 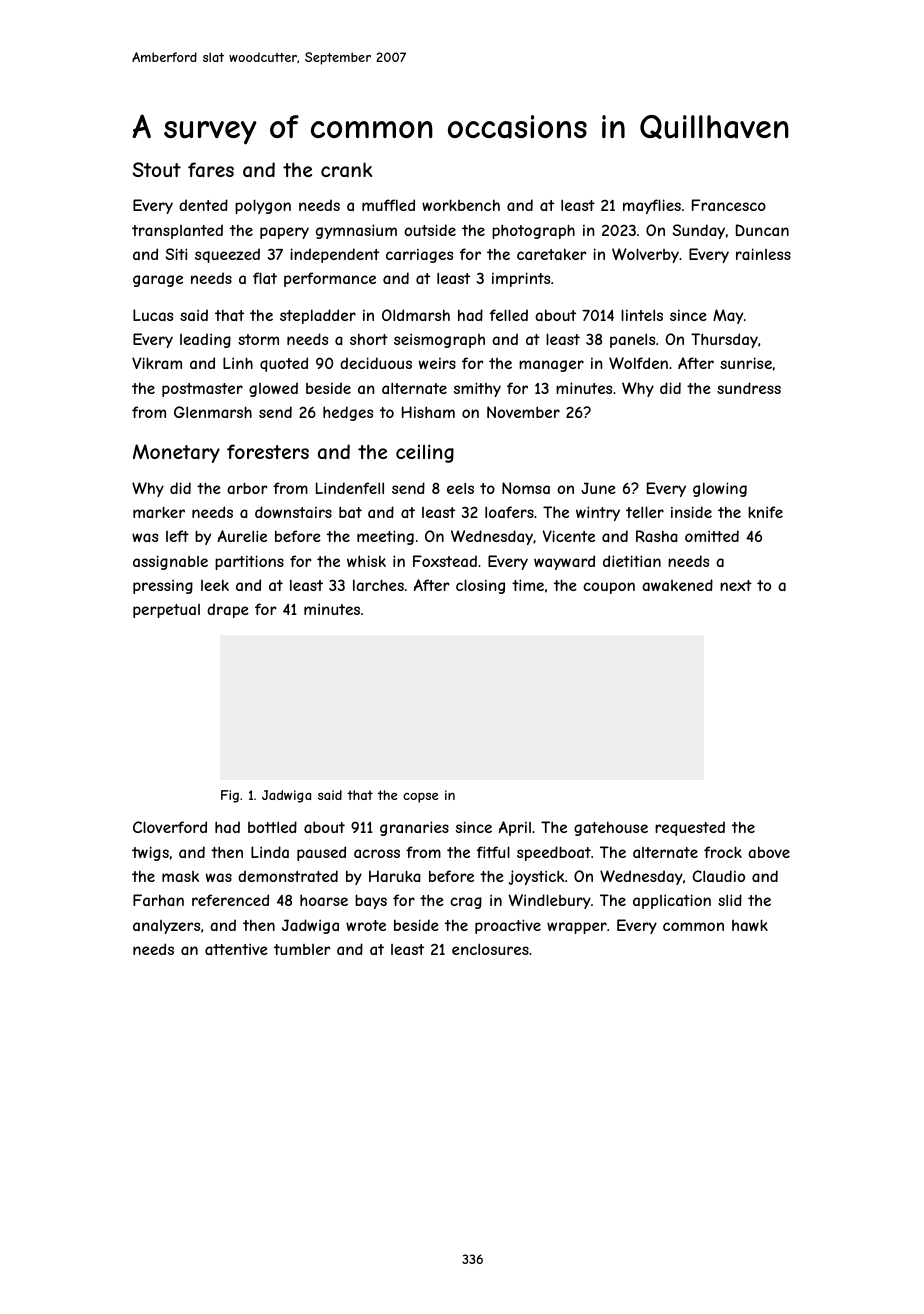 What do you see at coordinates (568, 536) in the document?
I see `Vicente` at bounding box center [568, 536].
